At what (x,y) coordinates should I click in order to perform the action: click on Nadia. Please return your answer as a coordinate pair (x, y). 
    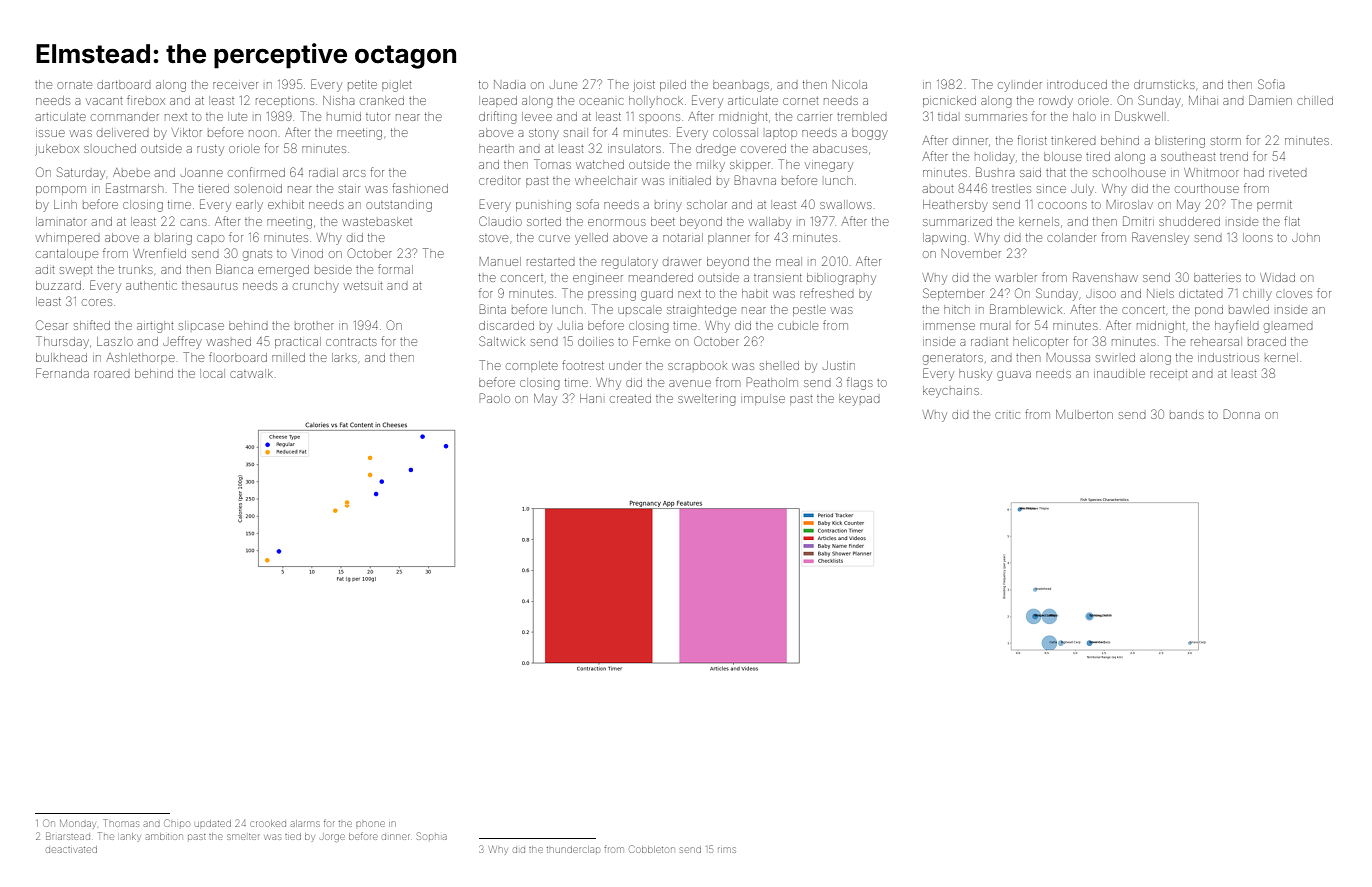
    Looking at the image, I should click on (510, 84).
